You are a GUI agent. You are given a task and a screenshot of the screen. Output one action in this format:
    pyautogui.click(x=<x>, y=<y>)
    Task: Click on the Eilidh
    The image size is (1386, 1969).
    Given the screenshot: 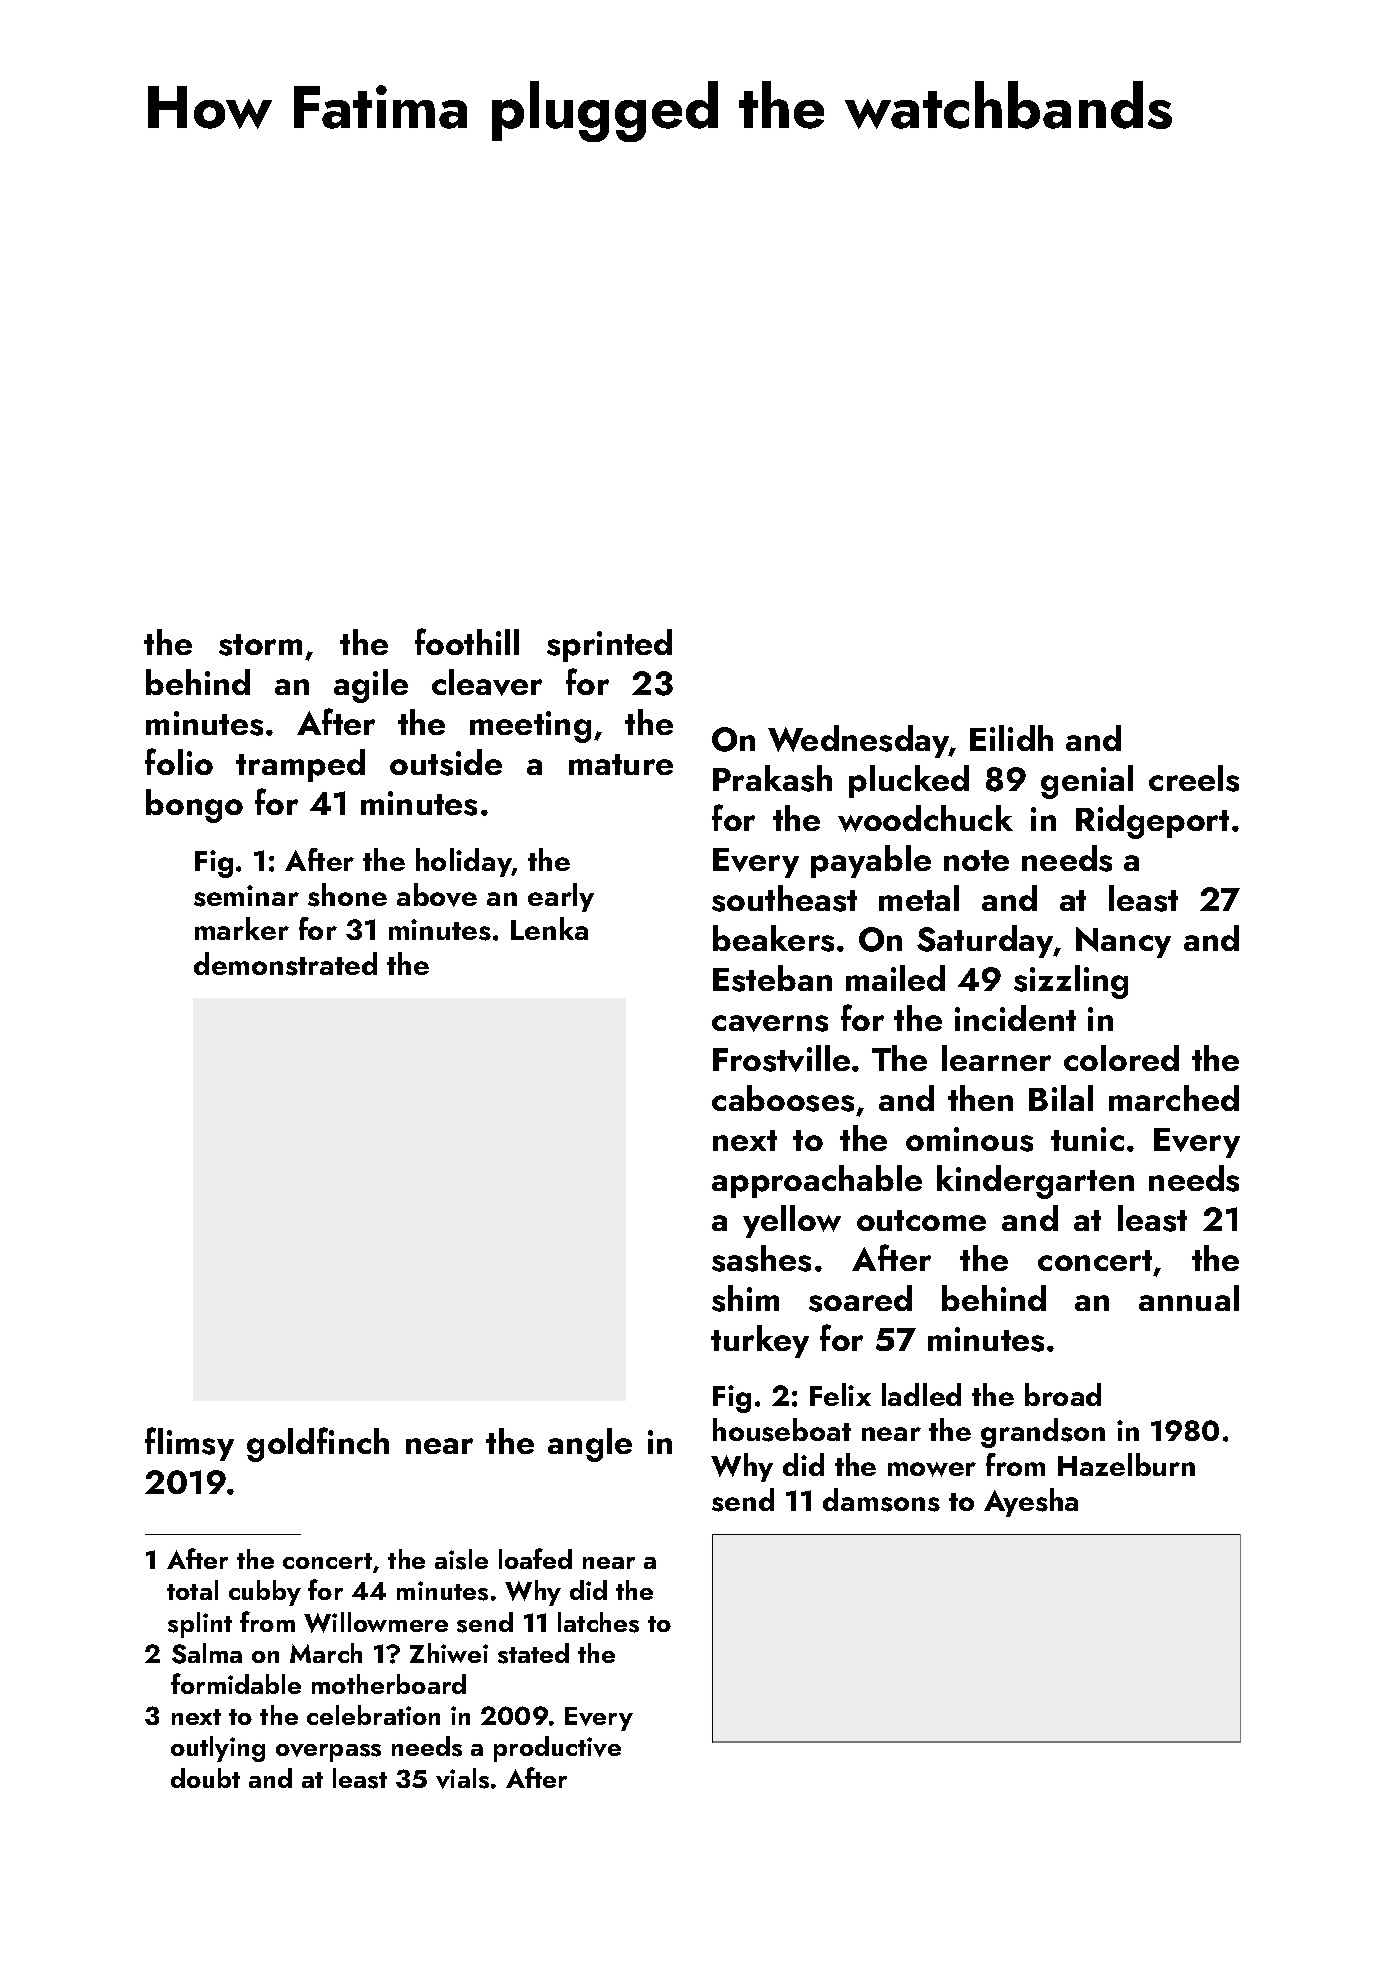 What is the action you would take?
    pyautogui.click(x=1011, y=738)
